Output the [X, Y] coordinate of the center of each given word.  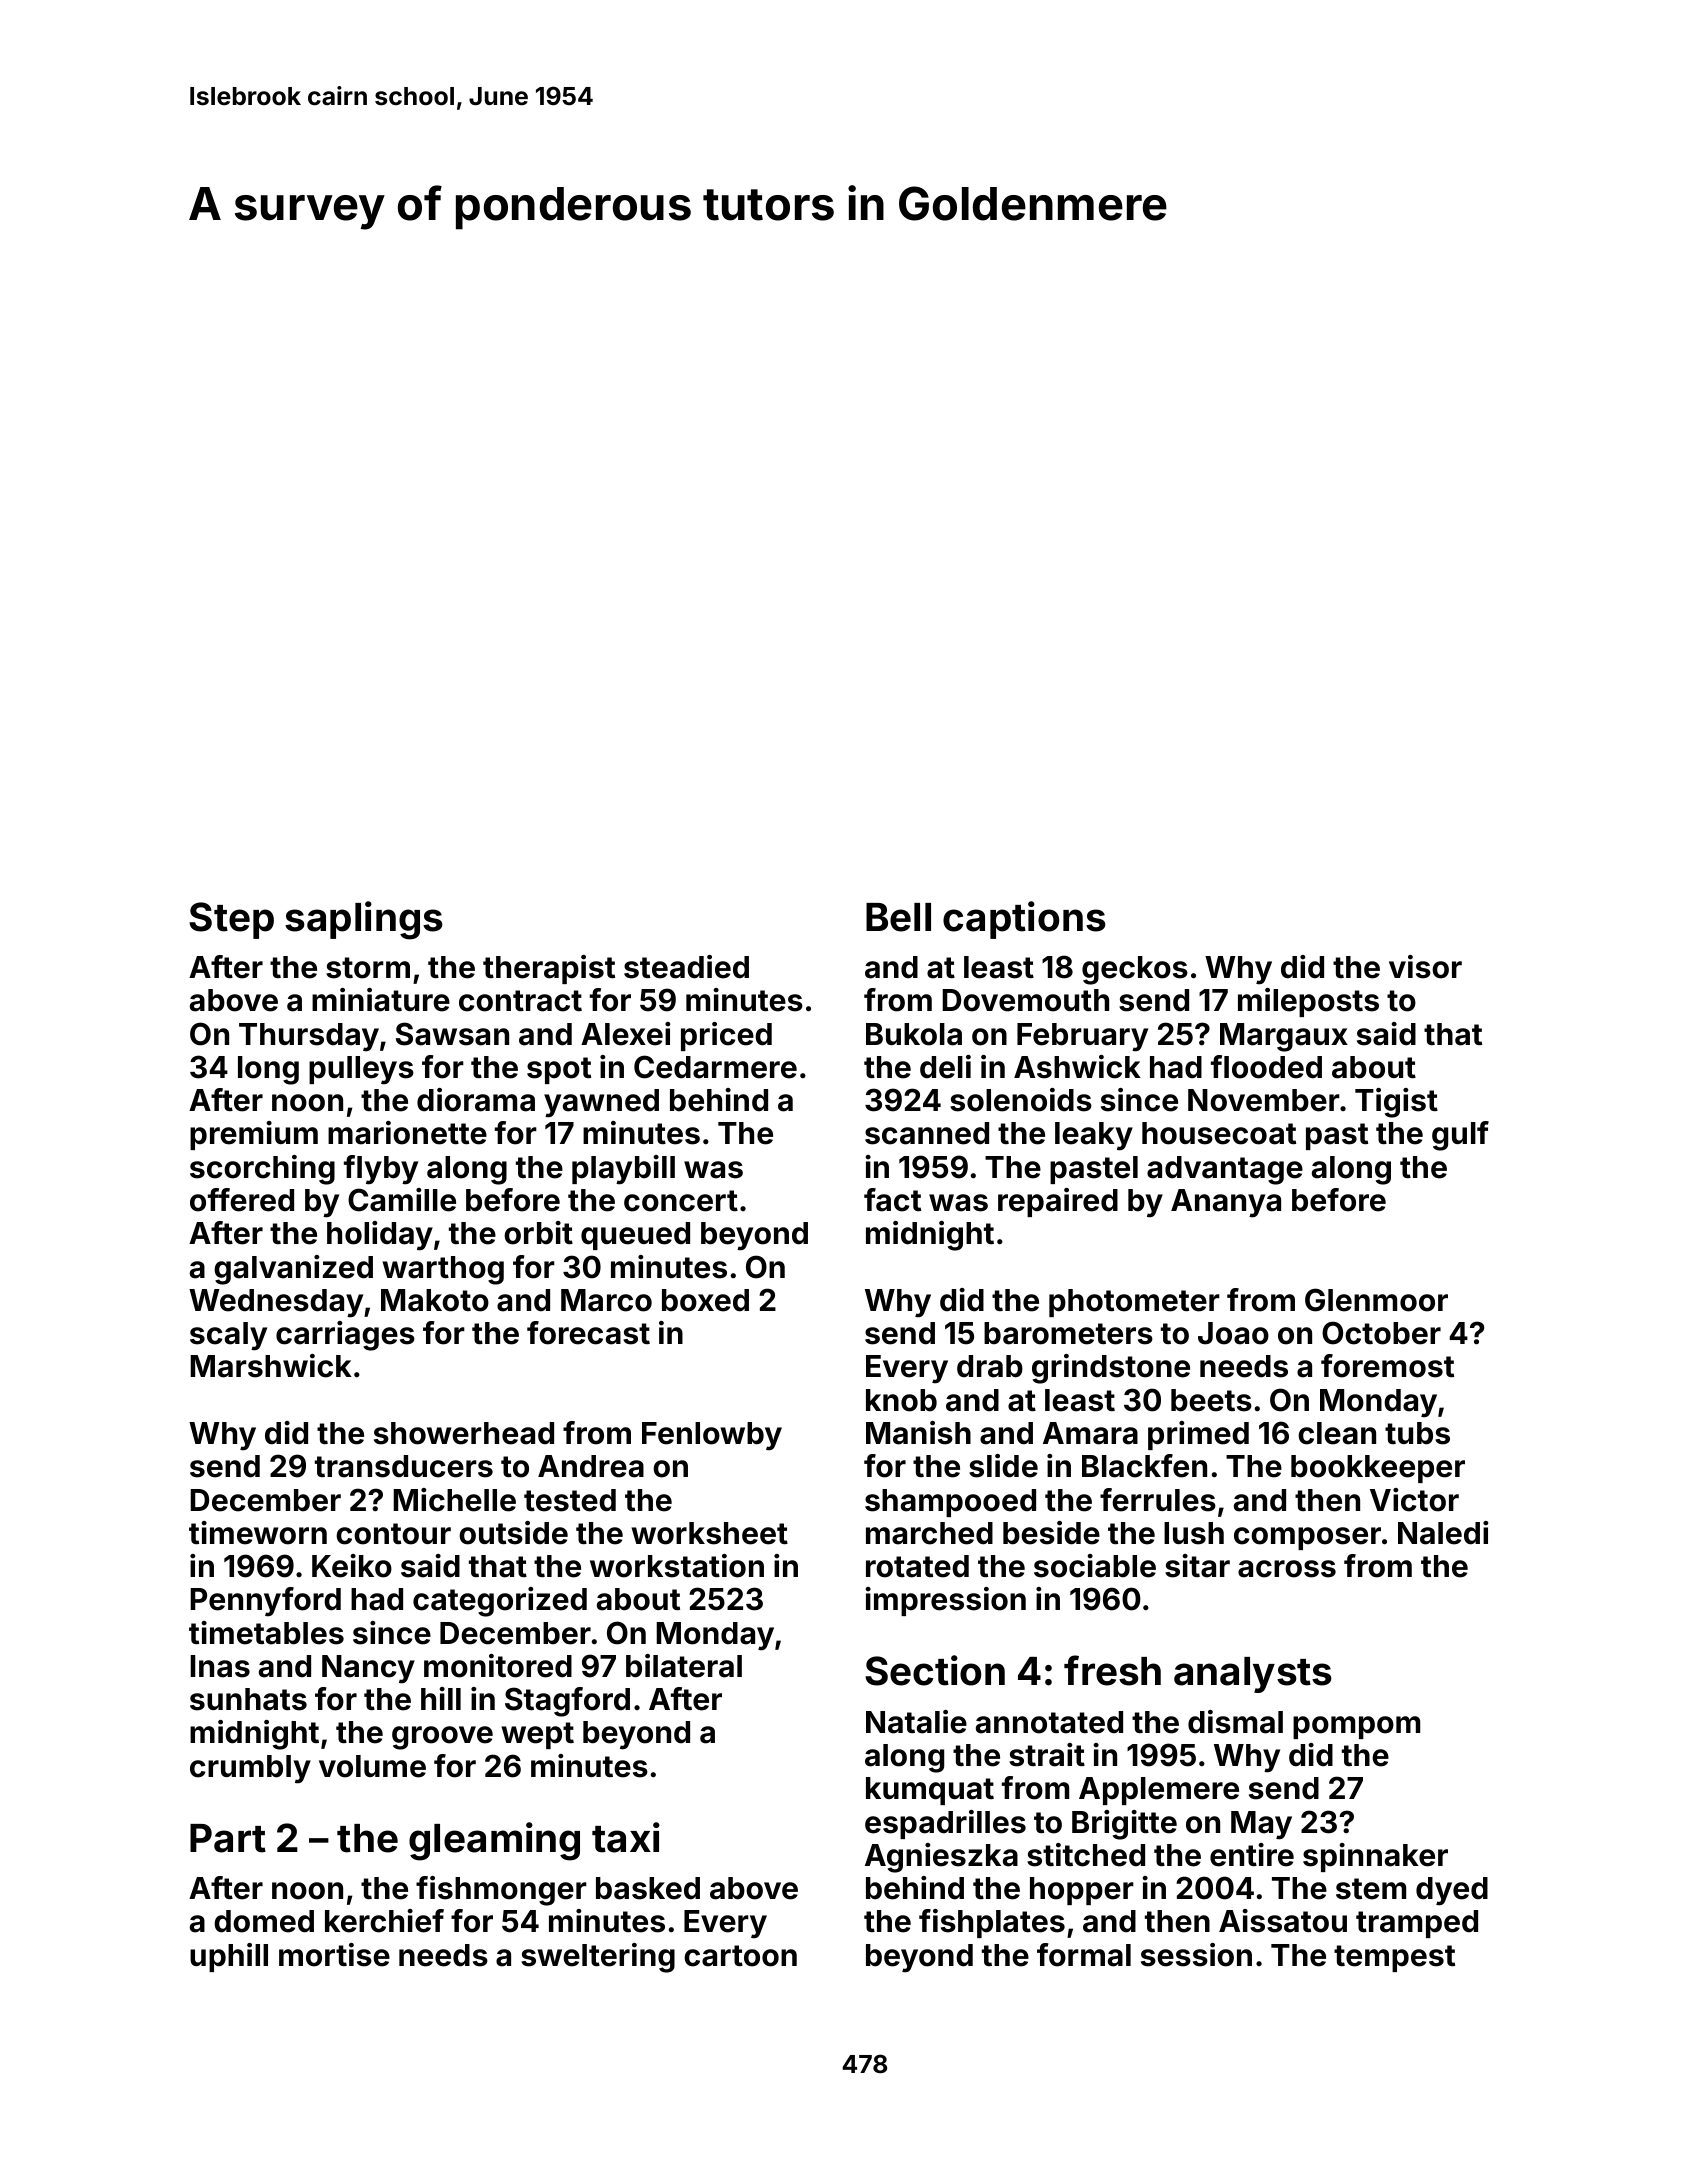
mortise [334, 1955]
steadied [686, 967]
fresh [1112, 1670]
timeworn [258, 1533]
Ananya [1226, 1203]
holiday [380, 1236]
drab [990, 1366]
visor [1425, 967]
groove [442, 1738]
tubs [1417, 1433]
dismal [1235, 1722]
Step [231, 920]
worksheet [709, 1533]
